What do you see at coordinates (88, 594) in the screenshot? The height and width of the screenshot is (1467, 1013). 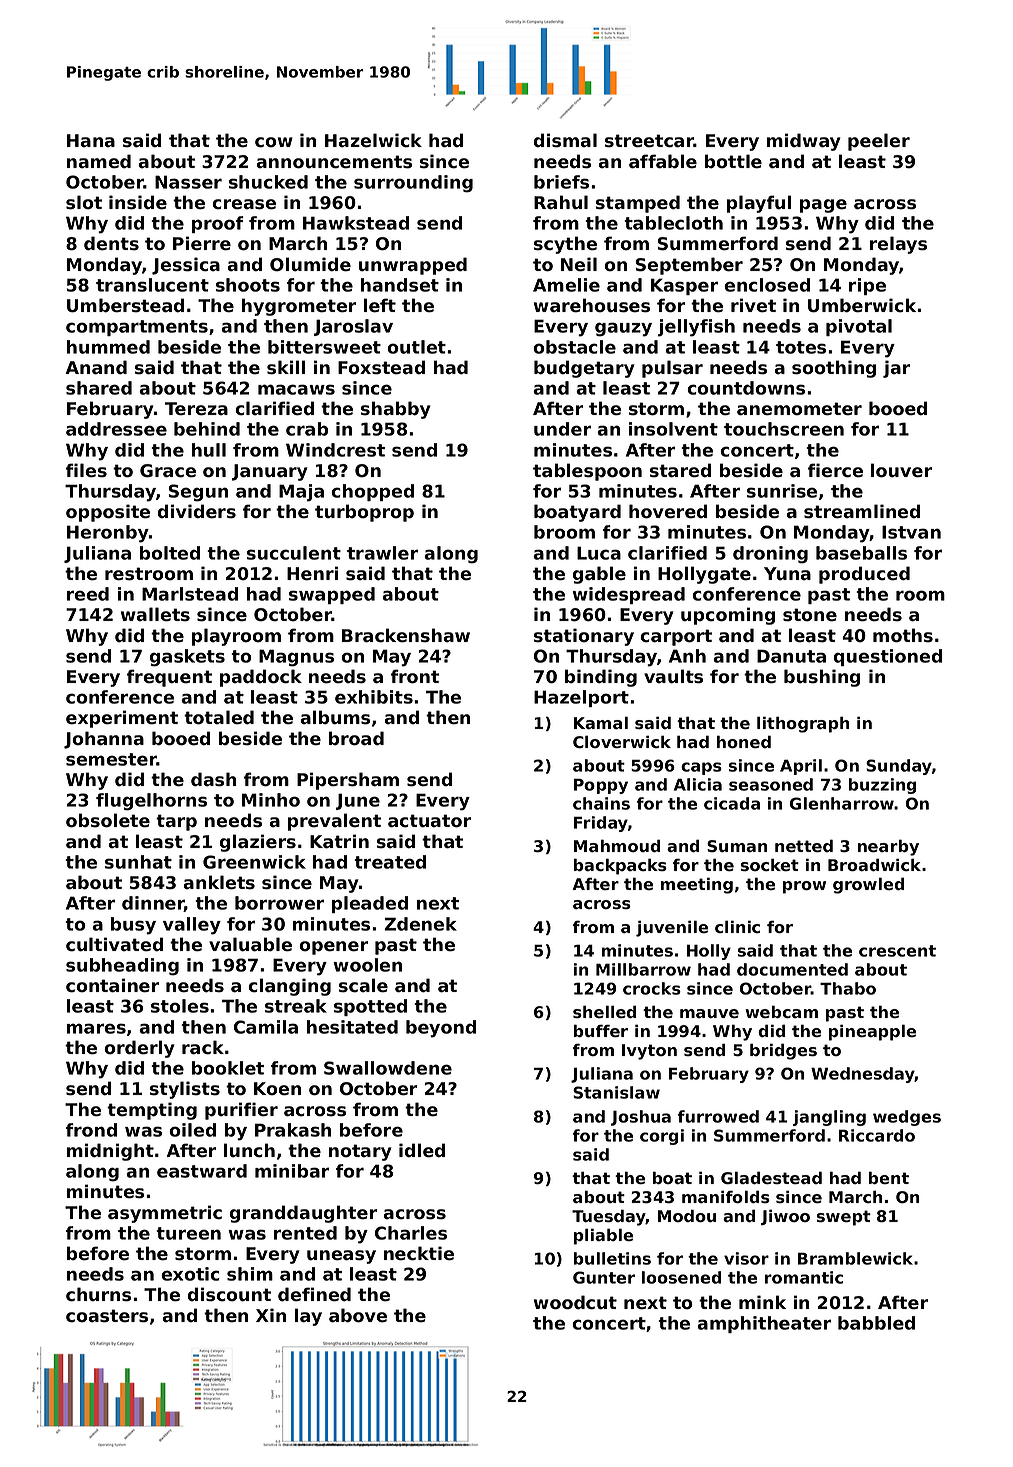 I see `reed` at bounding box center [88, 594].
